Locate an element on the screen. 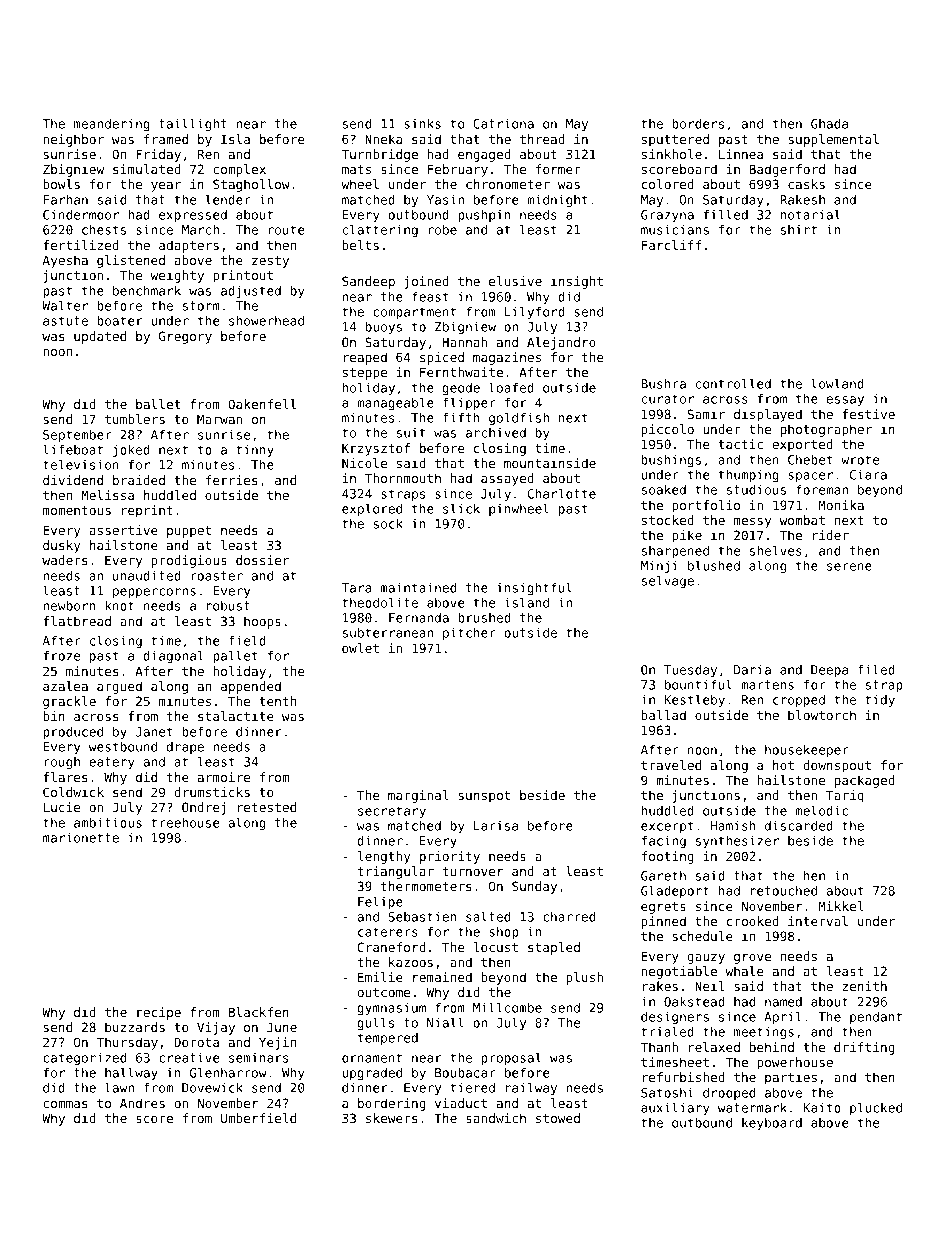 Image resolution: width=952 pixels, height=1233 pixels. Ghada is located at coordinates (829, 123).
